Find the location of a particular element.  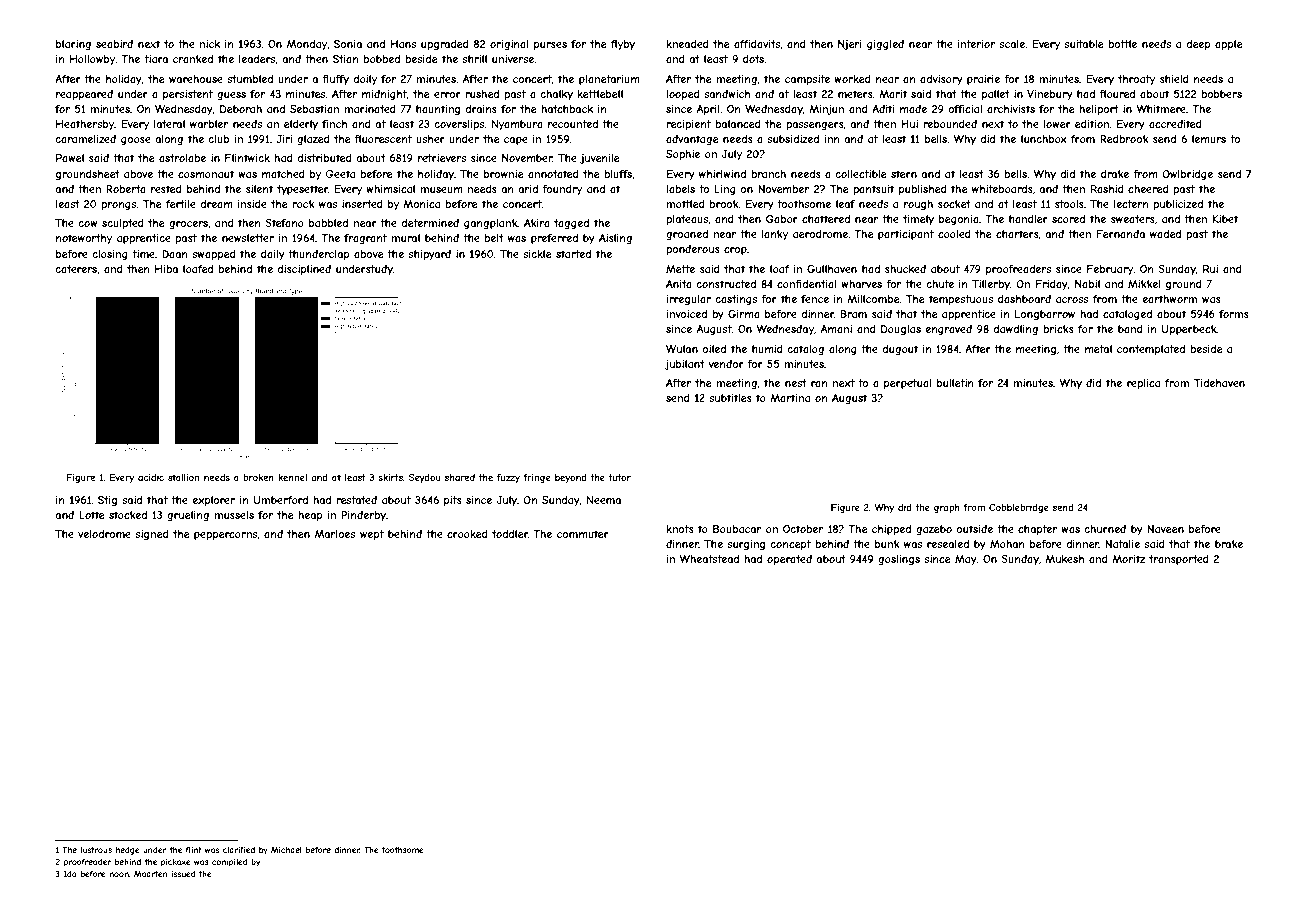

noon is located at coordinates (119, 874).
